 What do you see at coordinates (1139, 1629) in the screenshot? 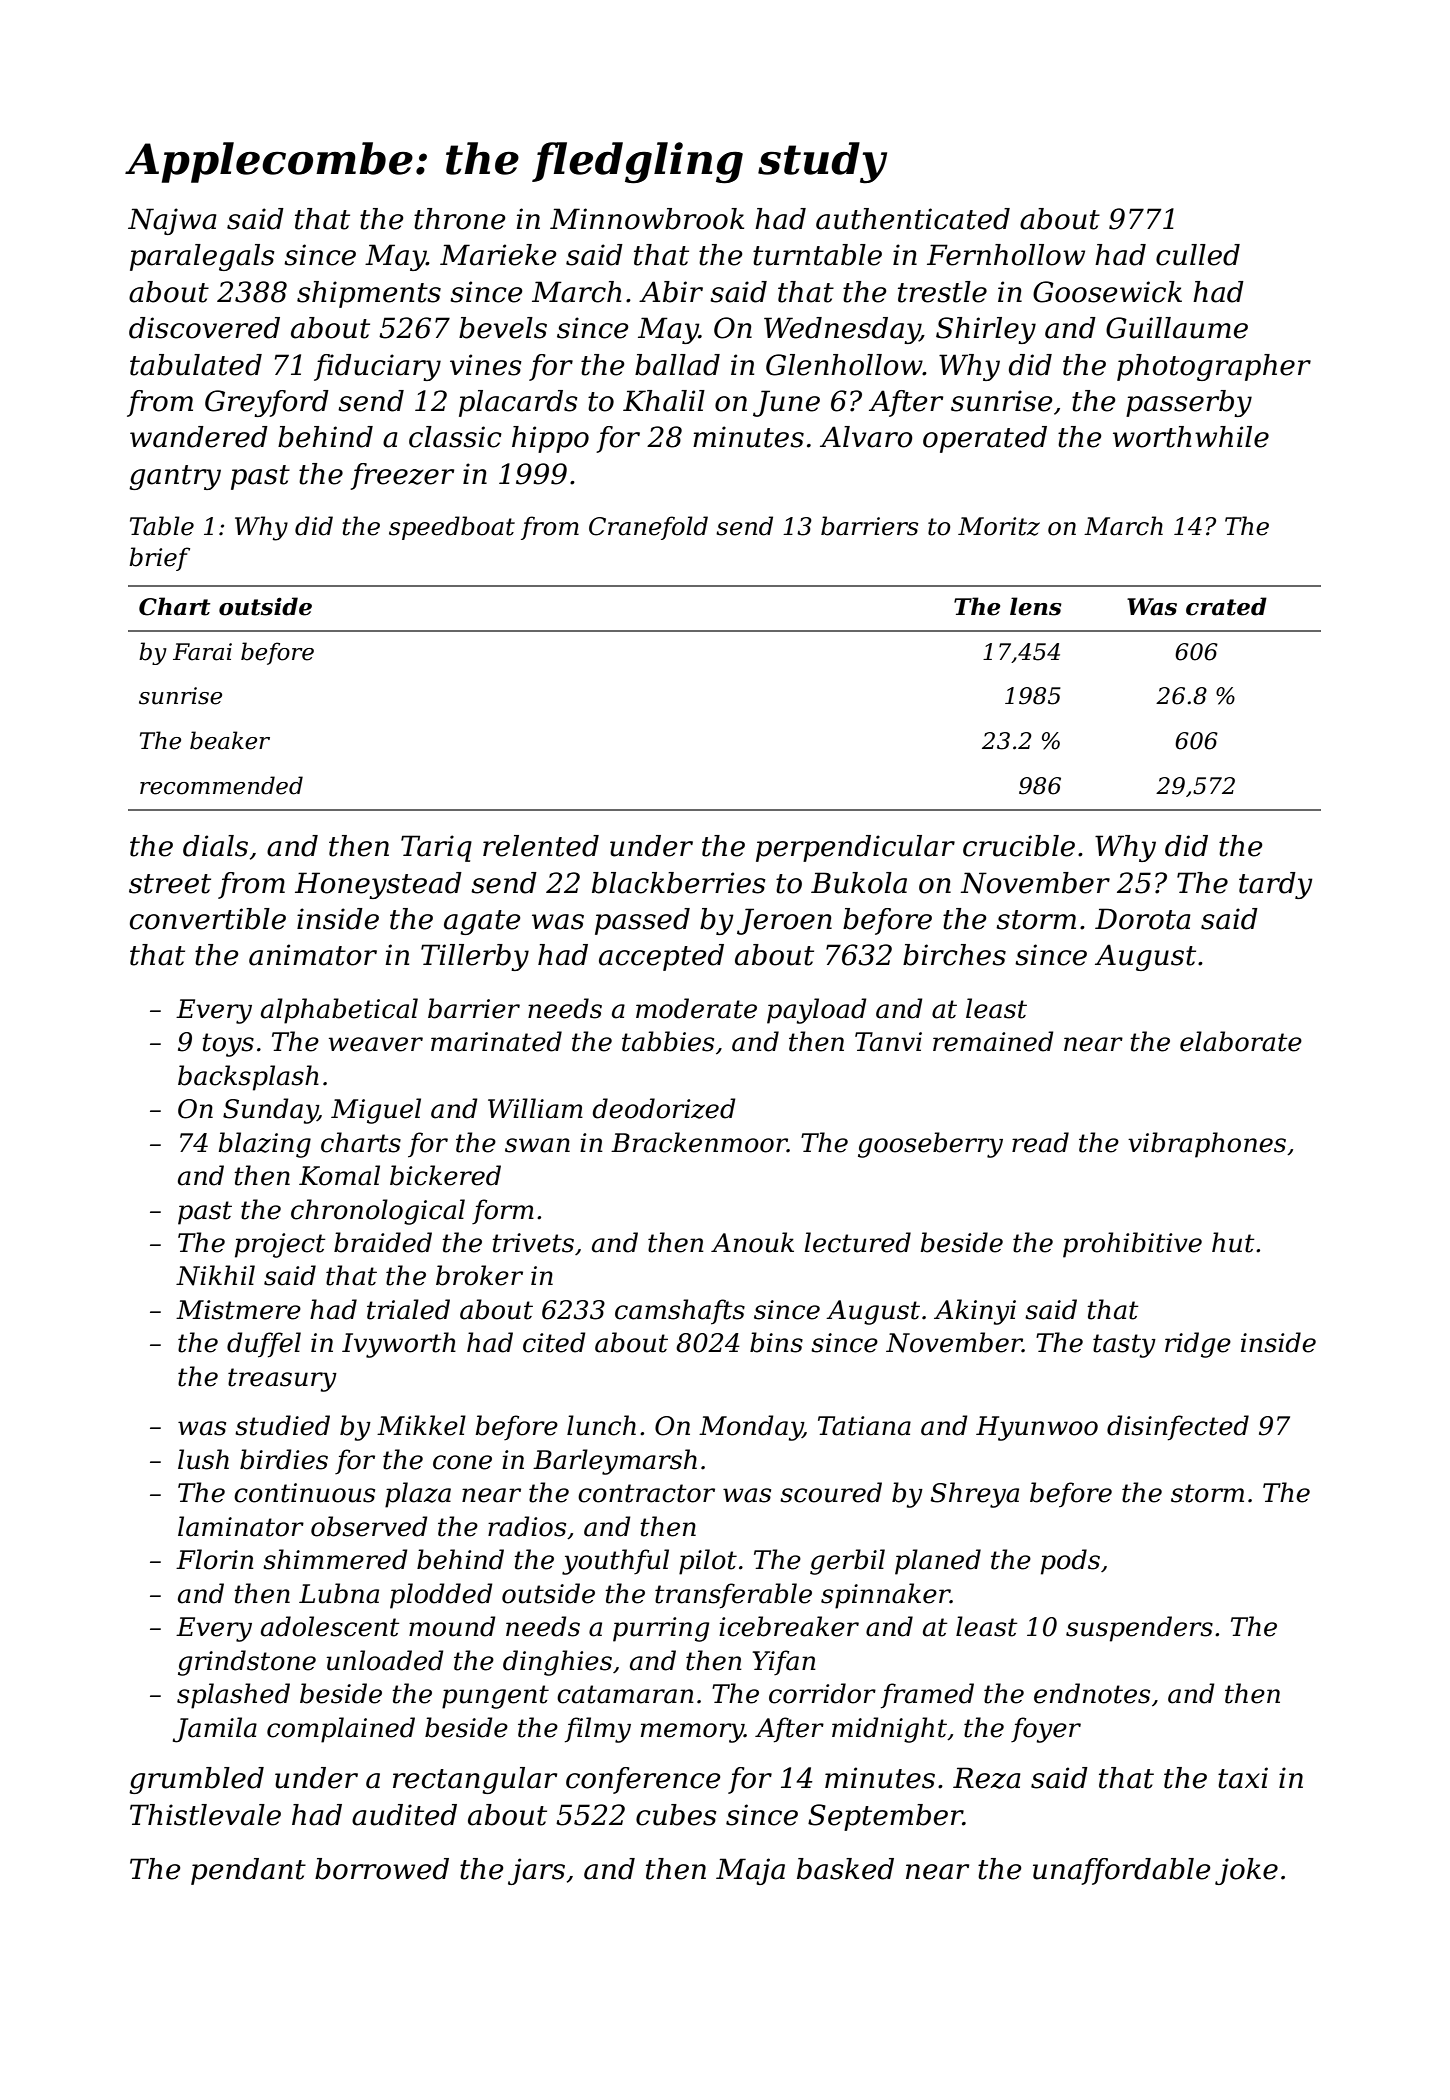
I see `suspenders` at bounding box center [1139, 1629].
